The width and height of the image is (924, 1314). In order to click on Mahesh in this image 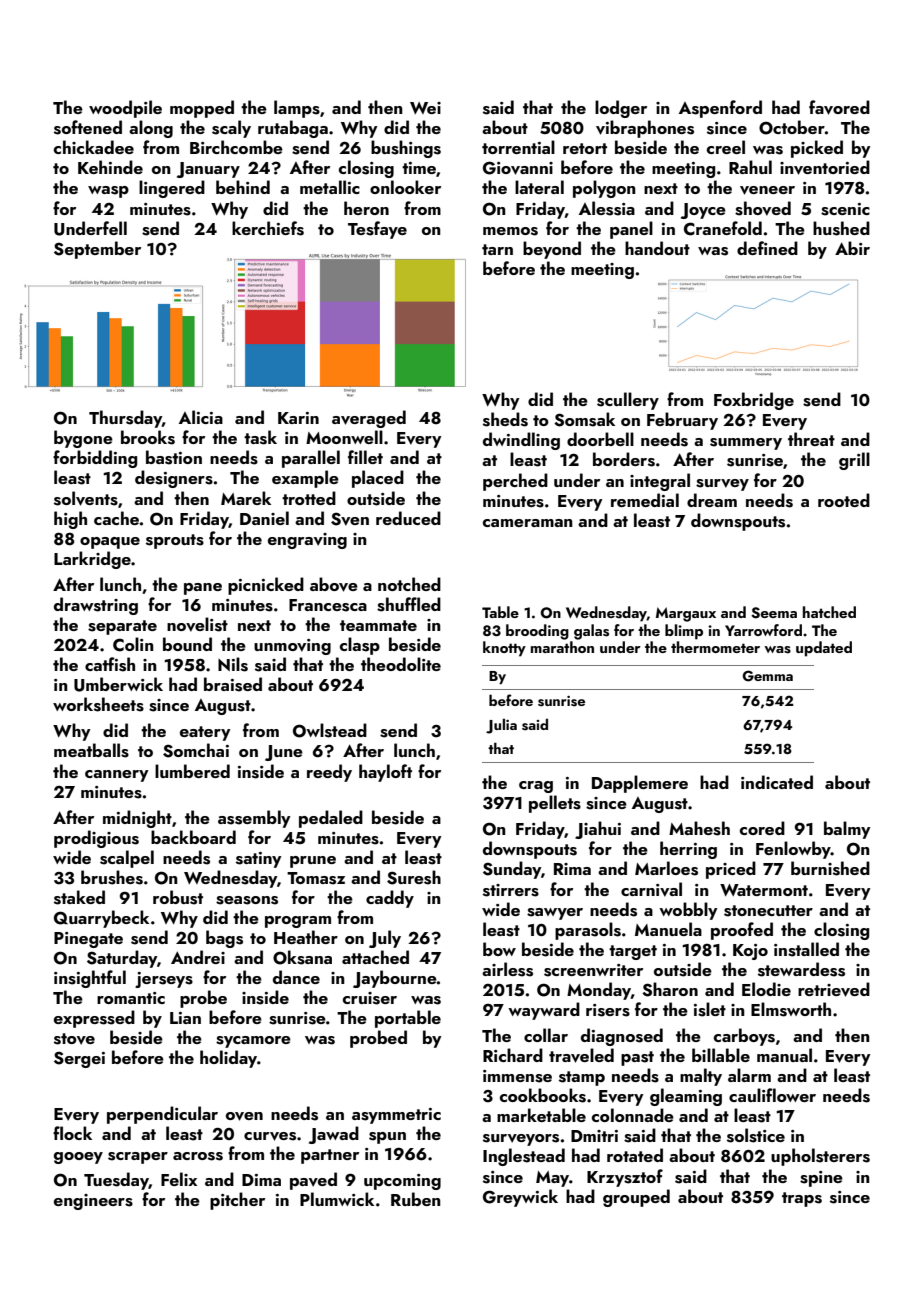, I will do `click(699, 828)`.
